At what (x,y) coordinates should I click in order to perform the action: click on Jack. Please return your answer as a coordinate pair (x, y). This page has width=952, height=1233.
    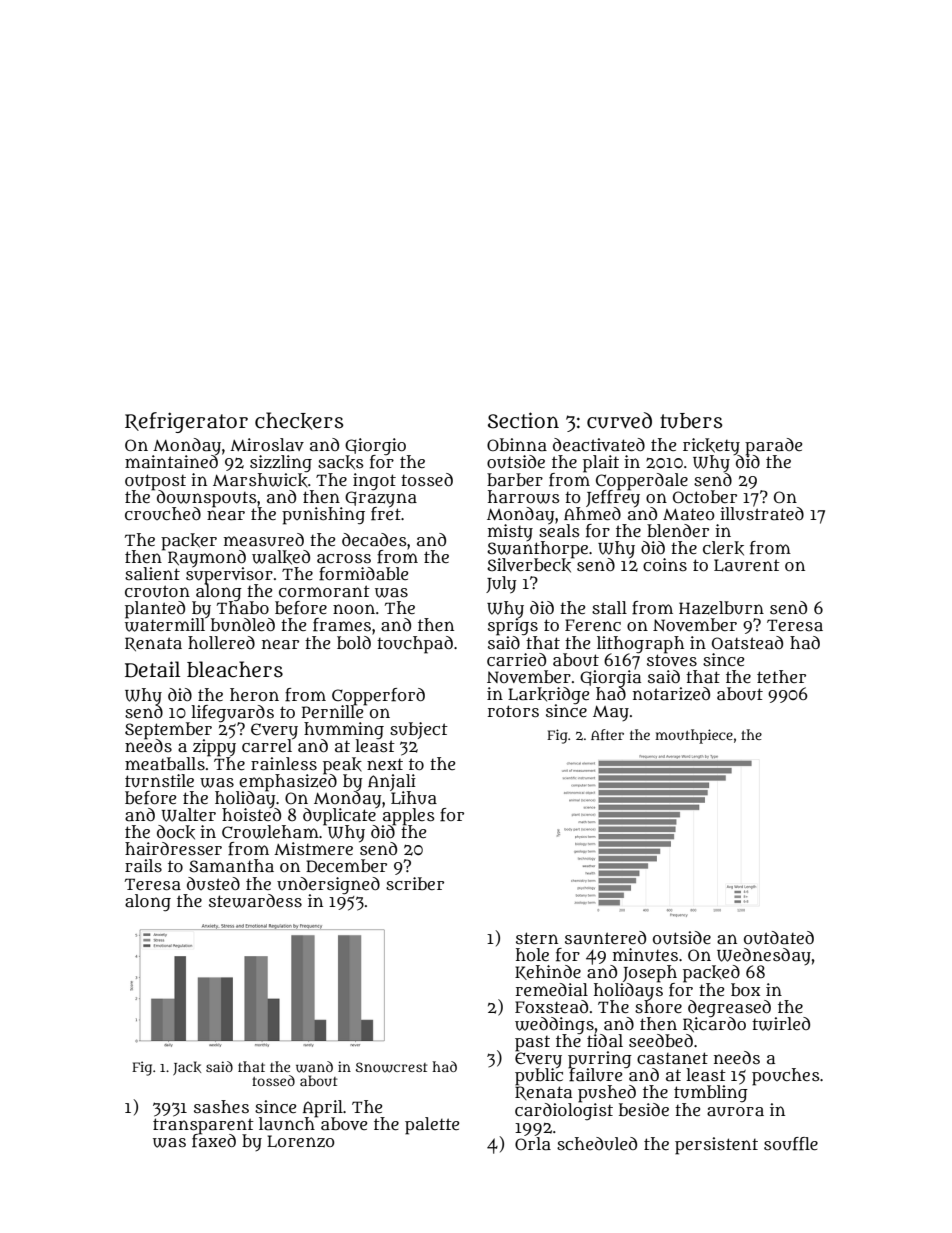
    Looking at the image, I should click on (187, 1068).
